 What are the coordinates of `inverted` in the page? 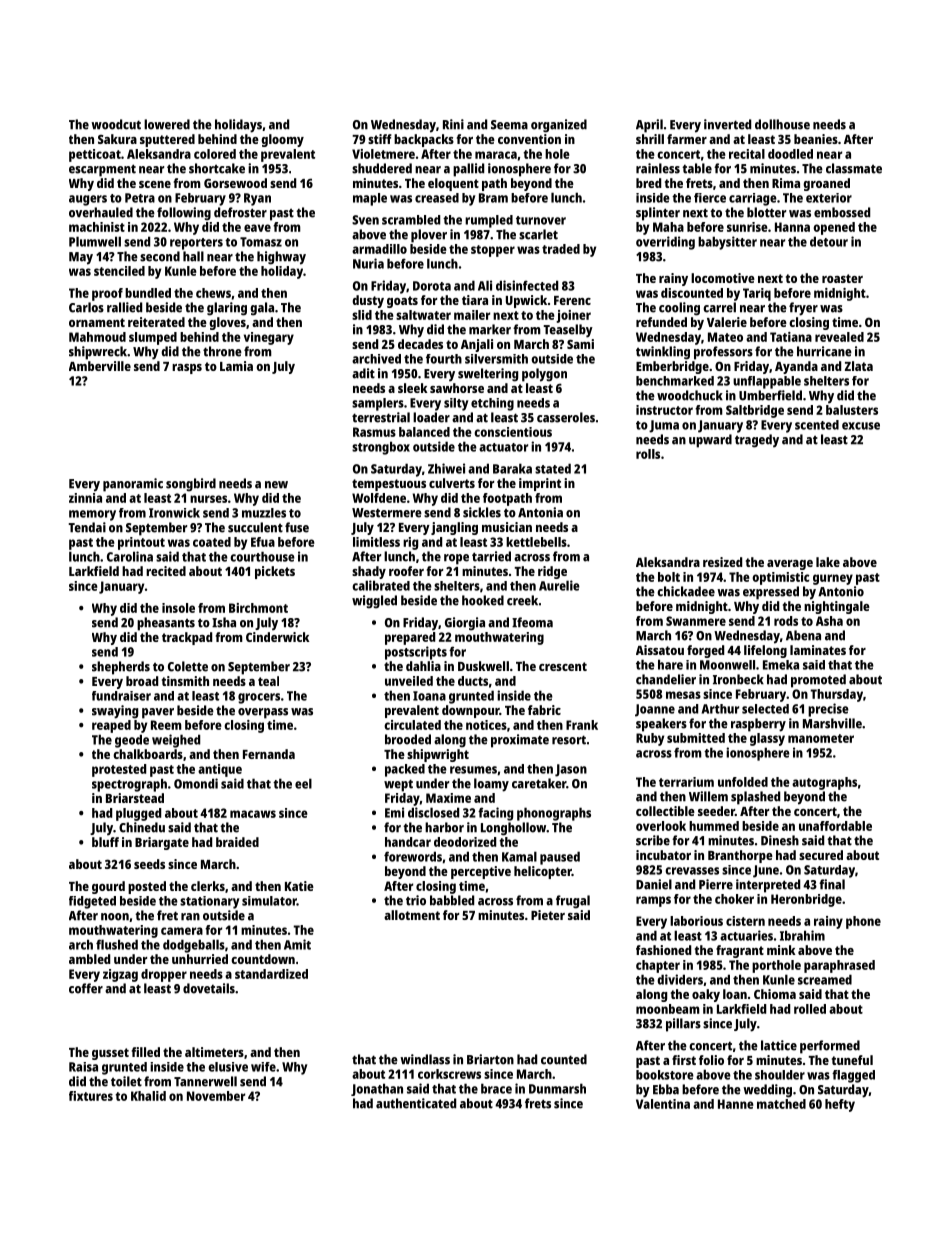 It's located at (727, 124).
